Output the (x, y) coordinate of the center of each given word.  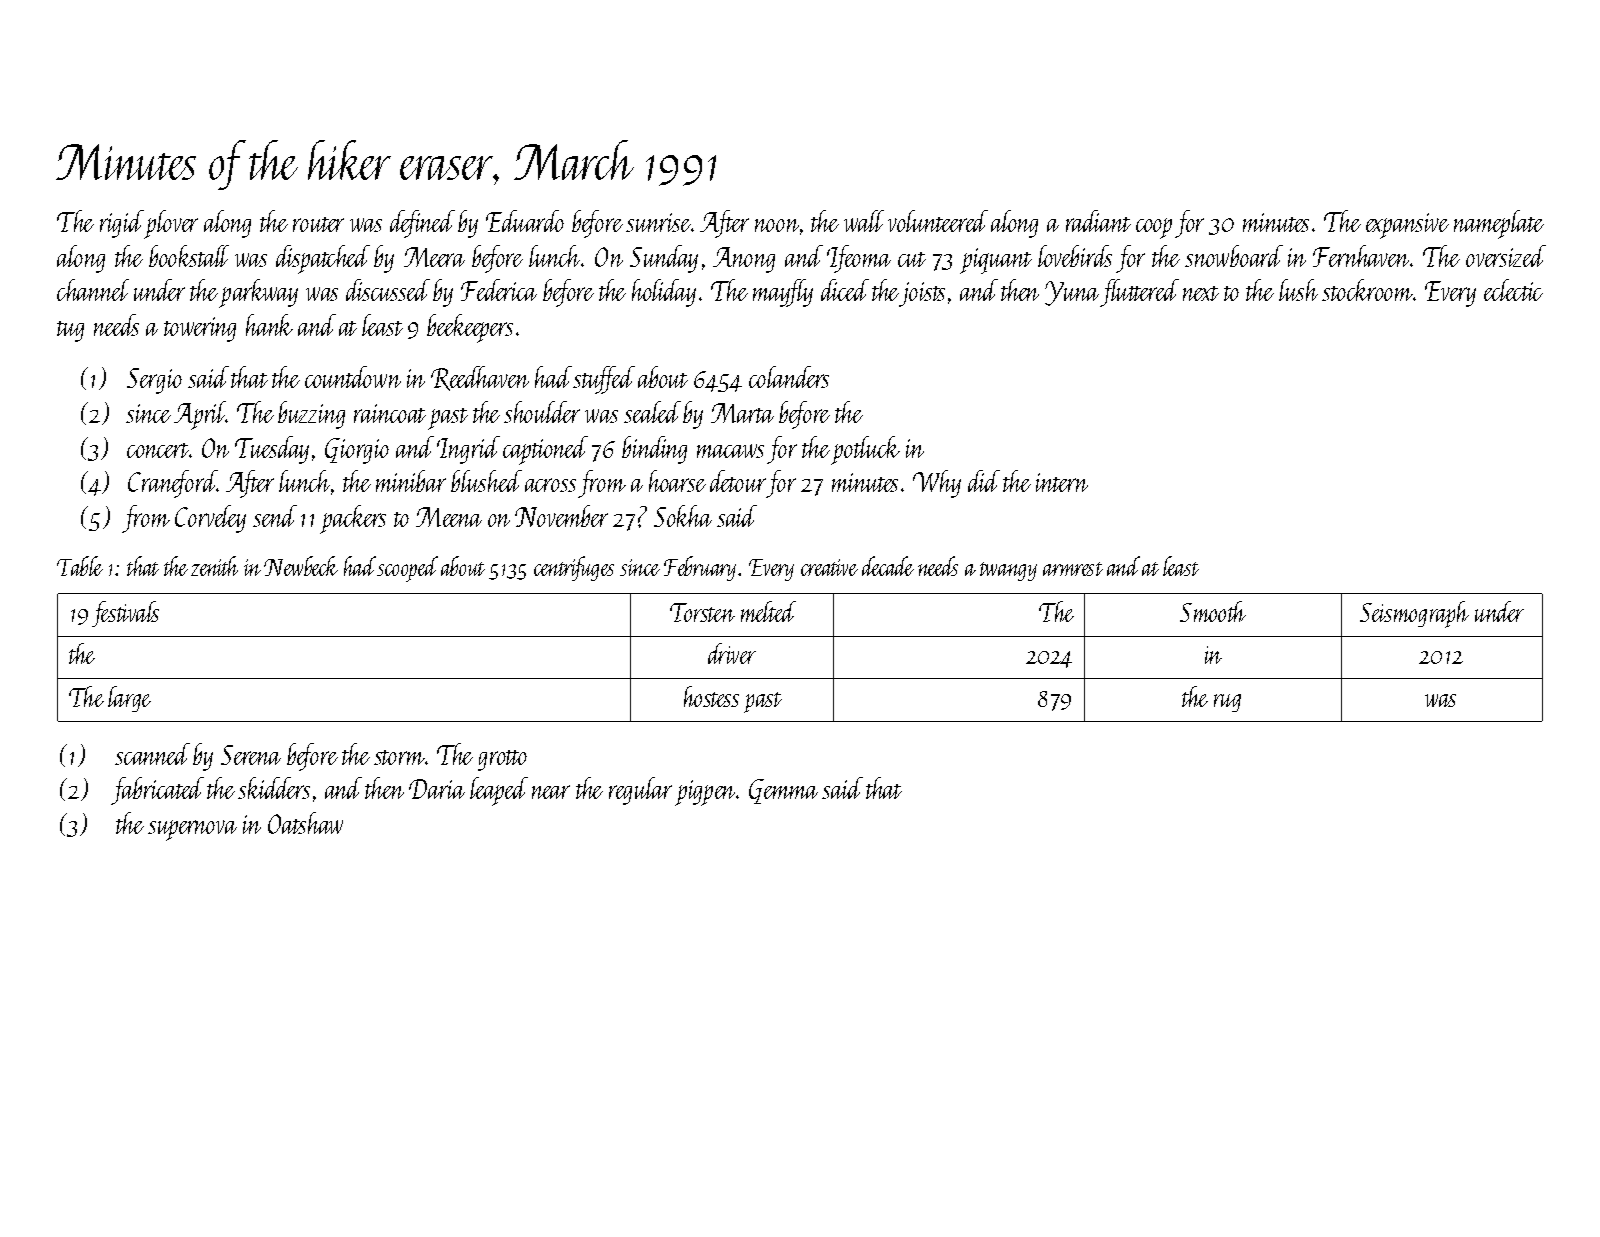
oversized (1506, 256)
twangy (1008, 571)
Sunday (664, 259)
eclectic (1513, 290)
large (129, 699)
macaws (730, 451)
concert (158, 450)
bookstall (189, 256)
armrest (1073, 569)
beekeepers (470, 328)
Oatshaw (305, 823)
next (1201, 293)
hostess (711, 696)
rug (1227, 703)
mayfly (783, 293)
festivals (125, 614)
